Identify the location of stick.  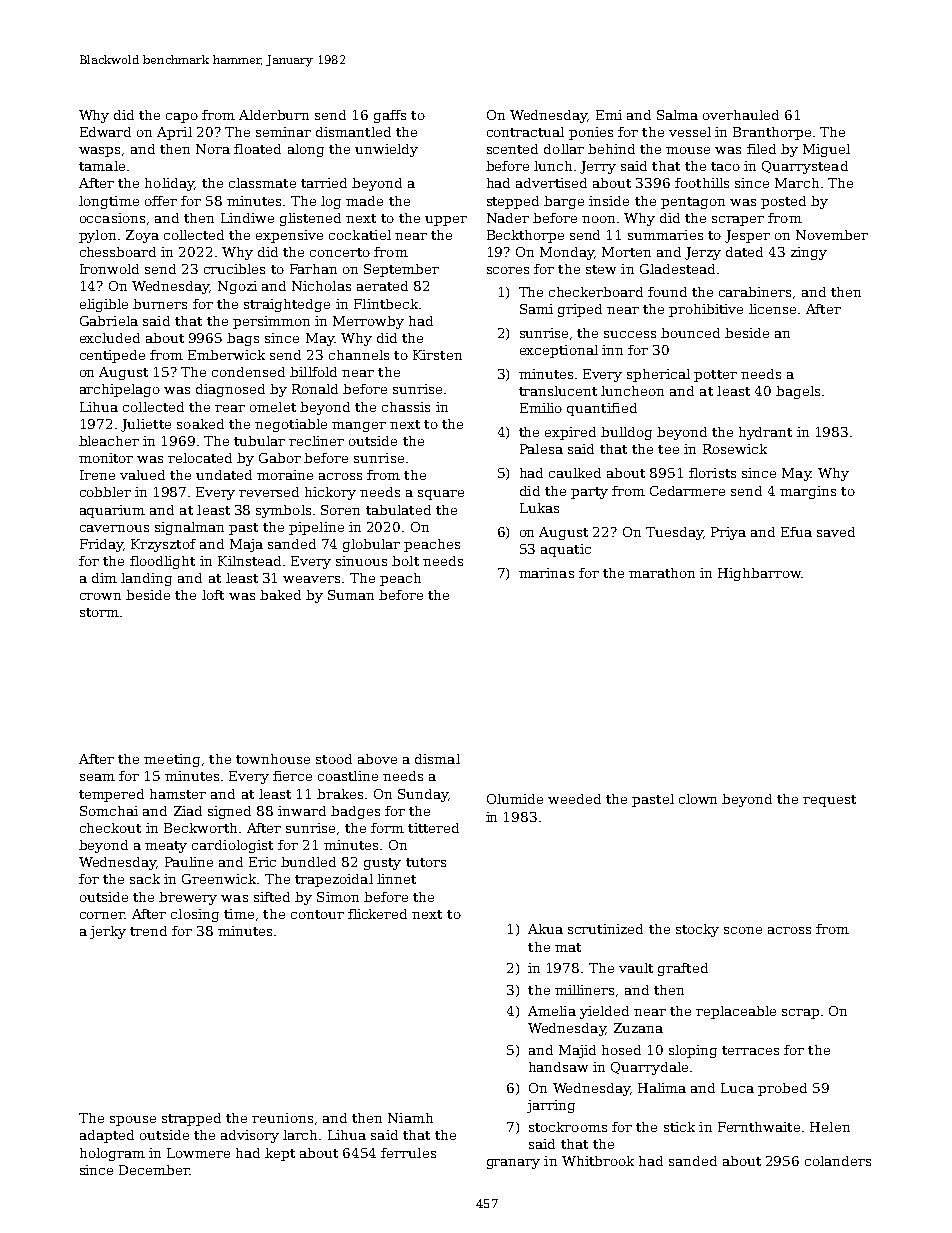
(679, 1127).
